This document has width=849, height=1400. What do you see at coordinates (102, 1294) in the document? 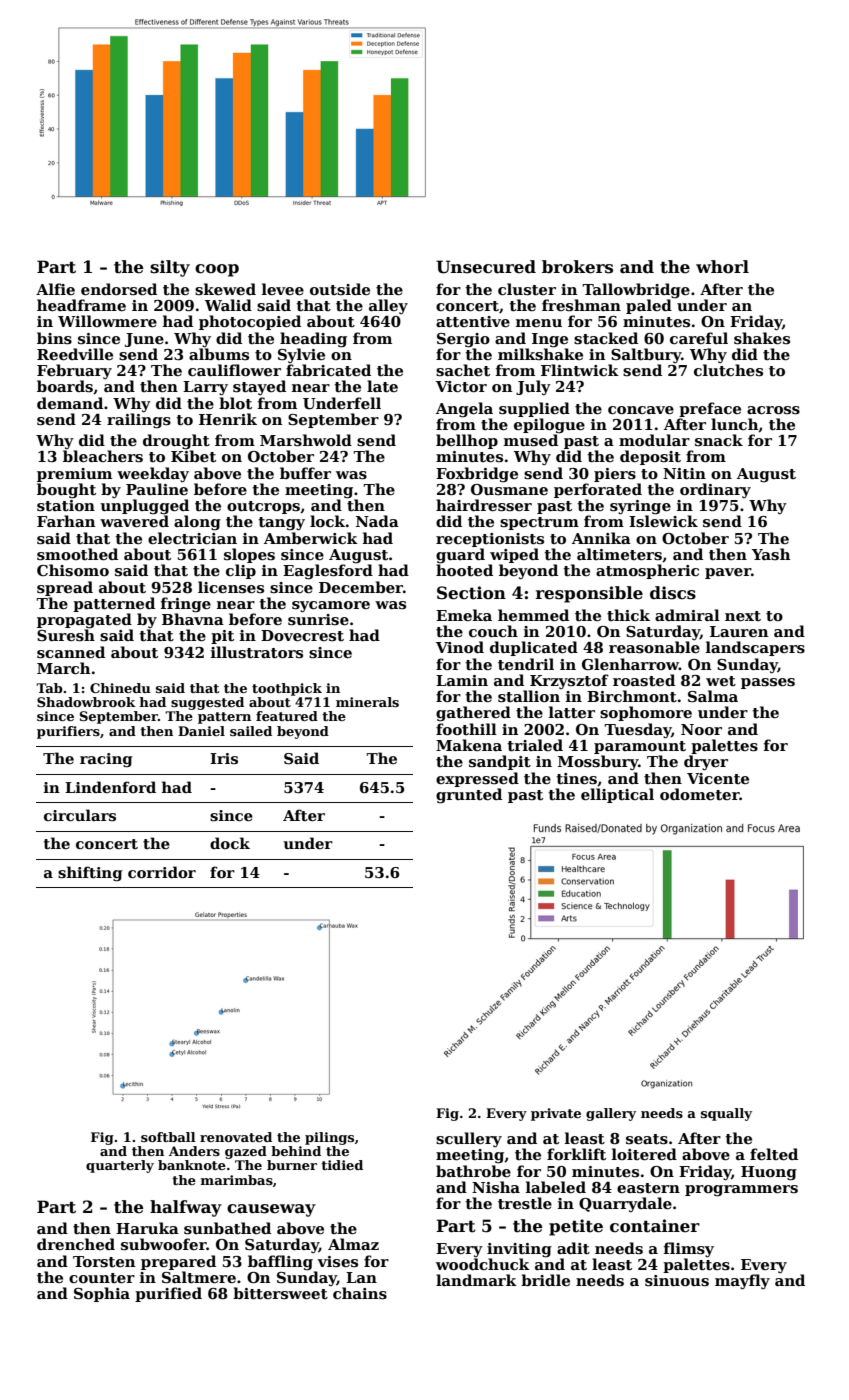
I see `Sophia` at bounding box center [102, 1294].
